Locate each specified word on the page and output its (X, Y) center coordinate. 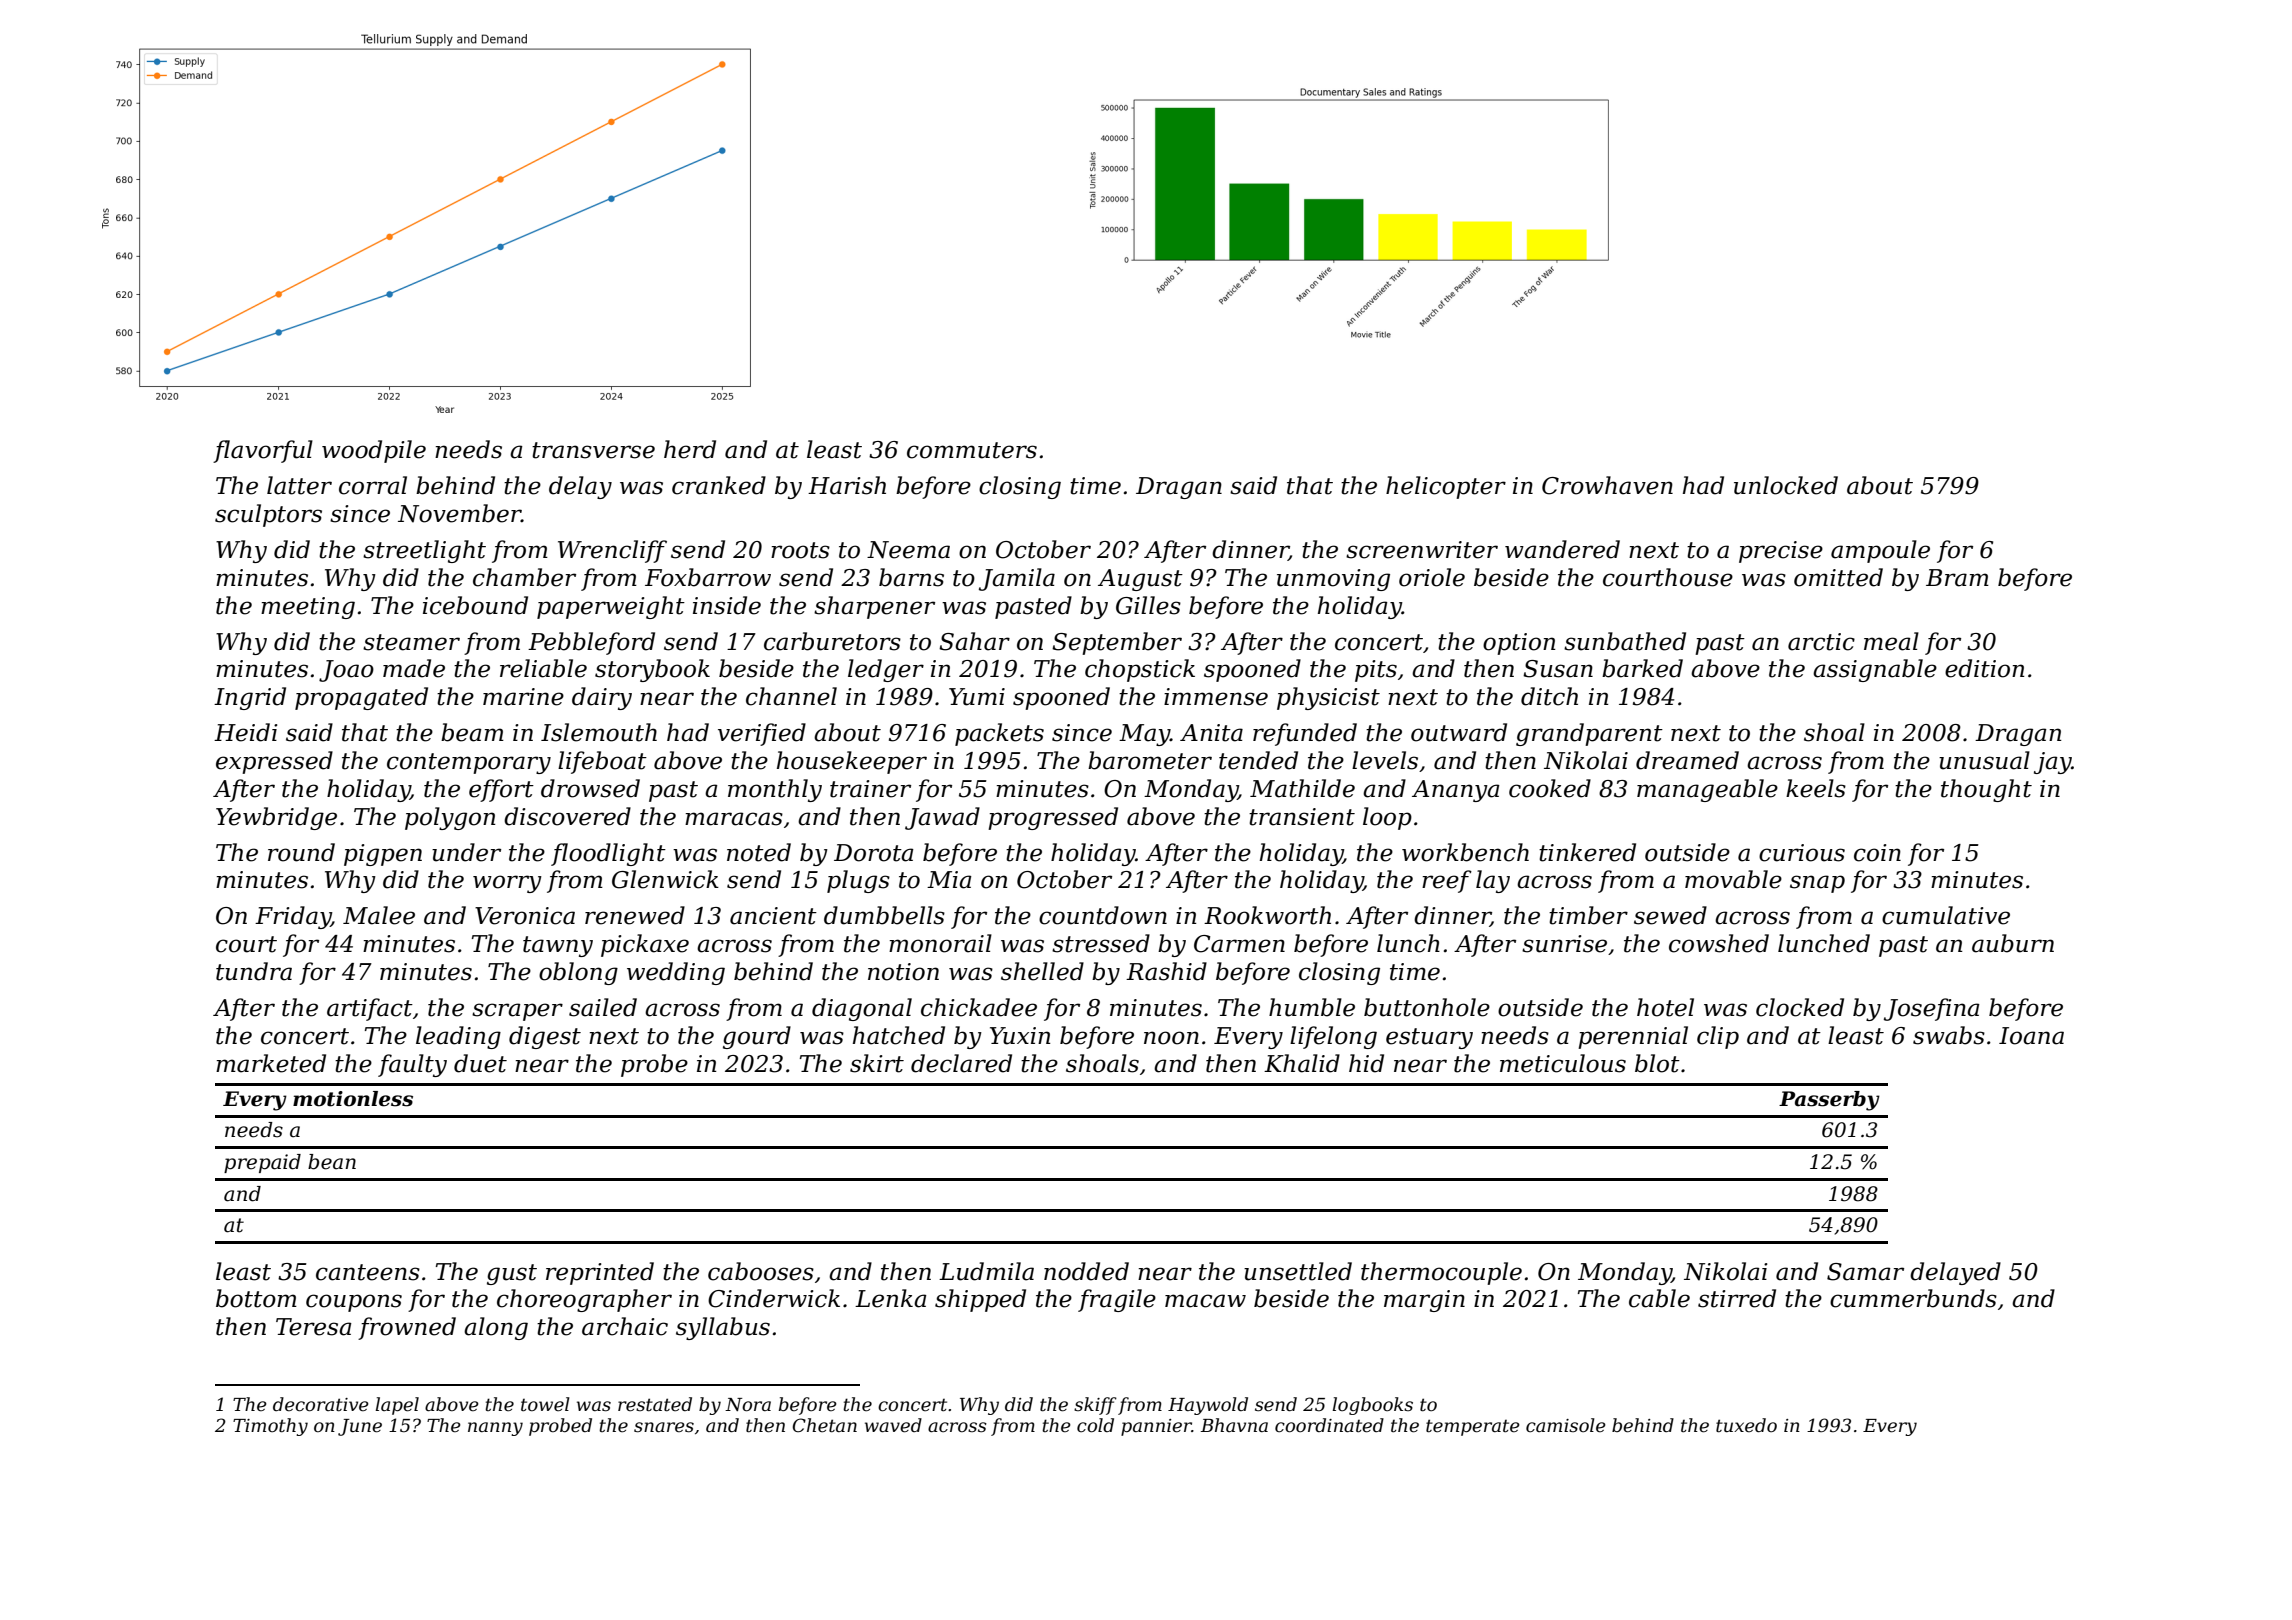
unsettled (1298, 1271)
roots (800, 550)
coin (1877, 853)
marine (523, 697)
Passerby (1829, 1101)
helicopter (1446, 487)
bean (332, 1162)
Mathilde (1302, 788)
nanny (495, 1429)
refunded (1305, 734)
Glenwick (665, 879)
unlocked (1786, 485)
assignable (1875, 670)
